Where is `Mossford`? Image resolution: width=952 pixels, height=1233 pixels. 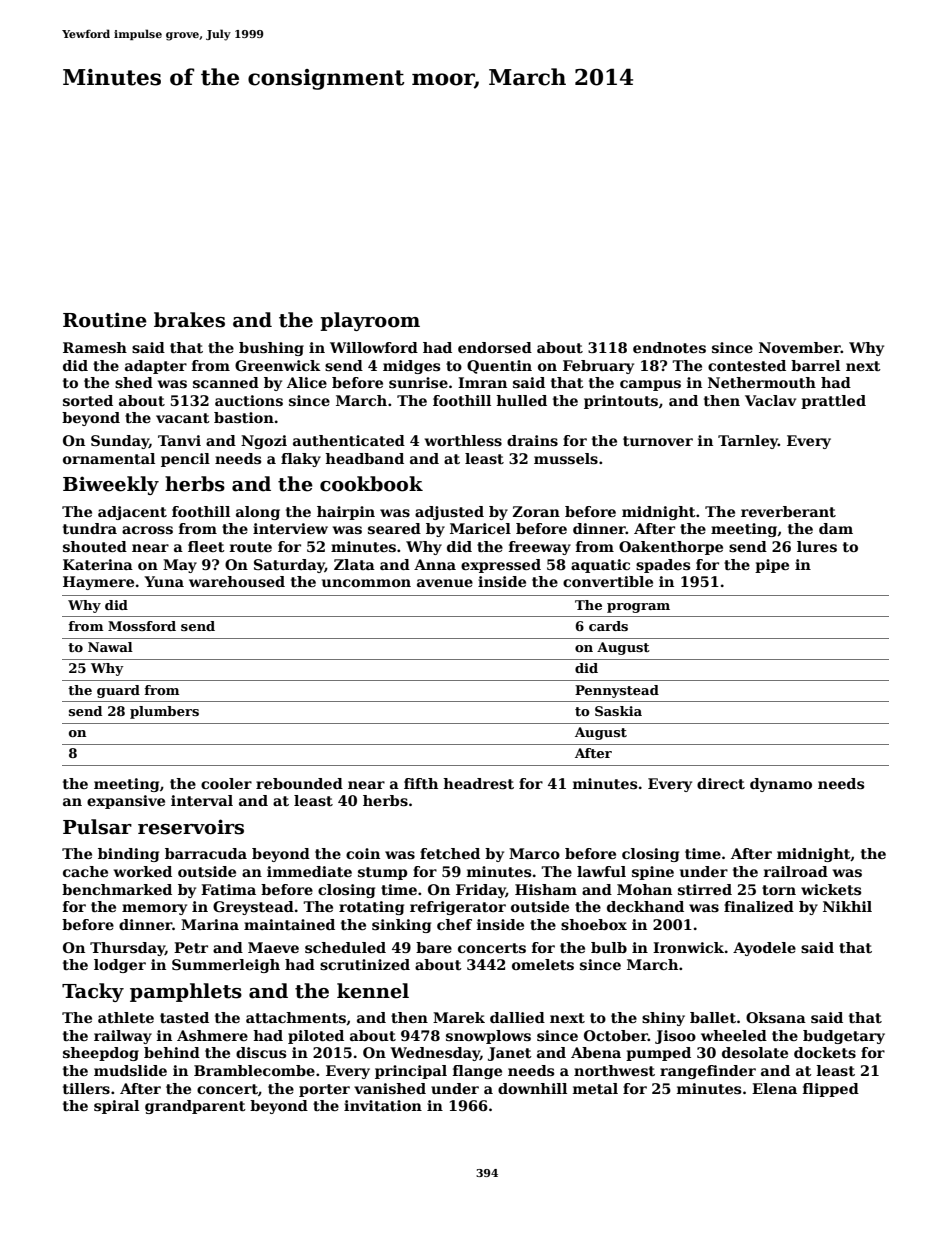
Mossford is located at coordinates (142, 626).
